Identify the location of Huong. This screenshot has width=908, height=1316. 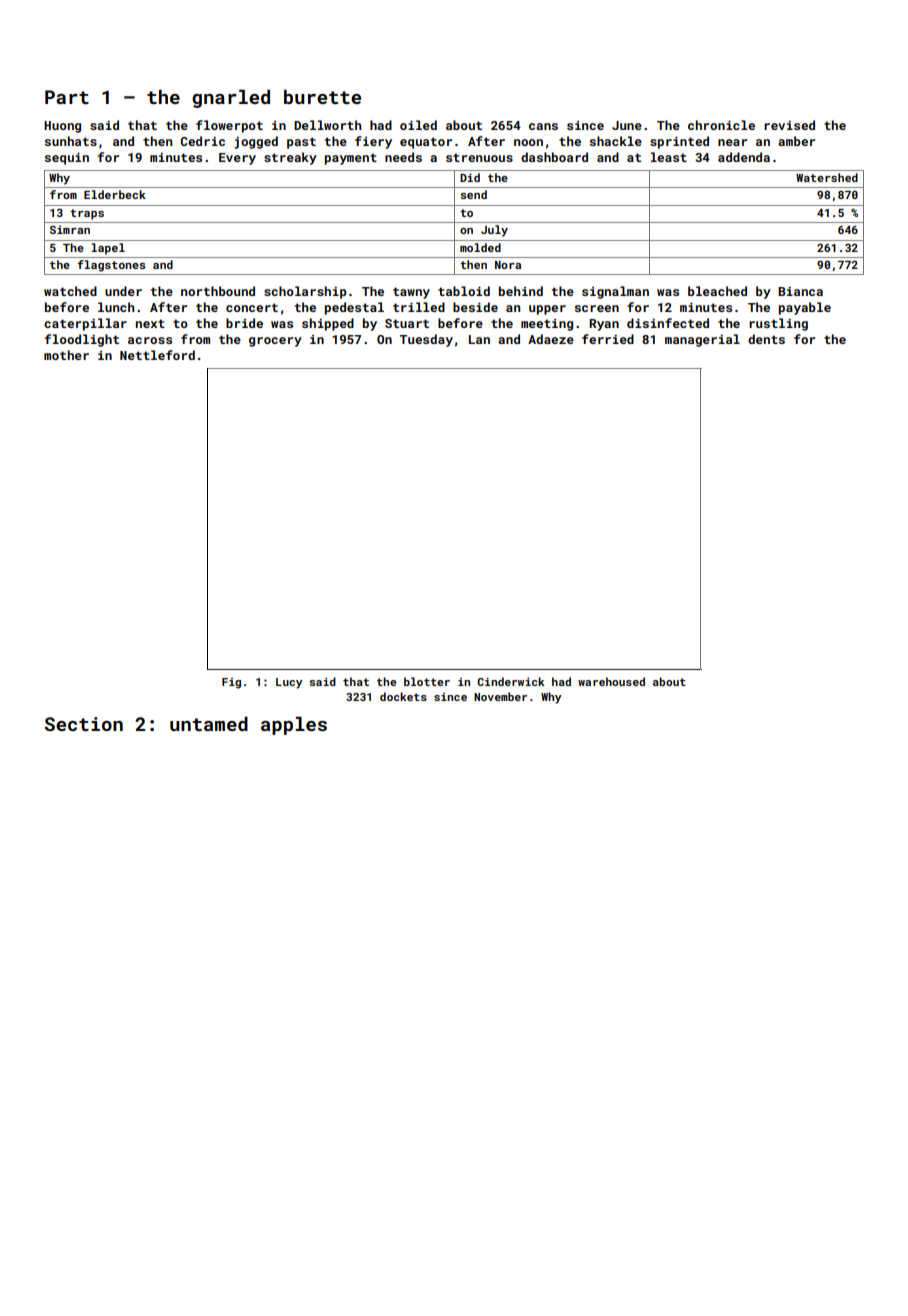
(62, 127).
